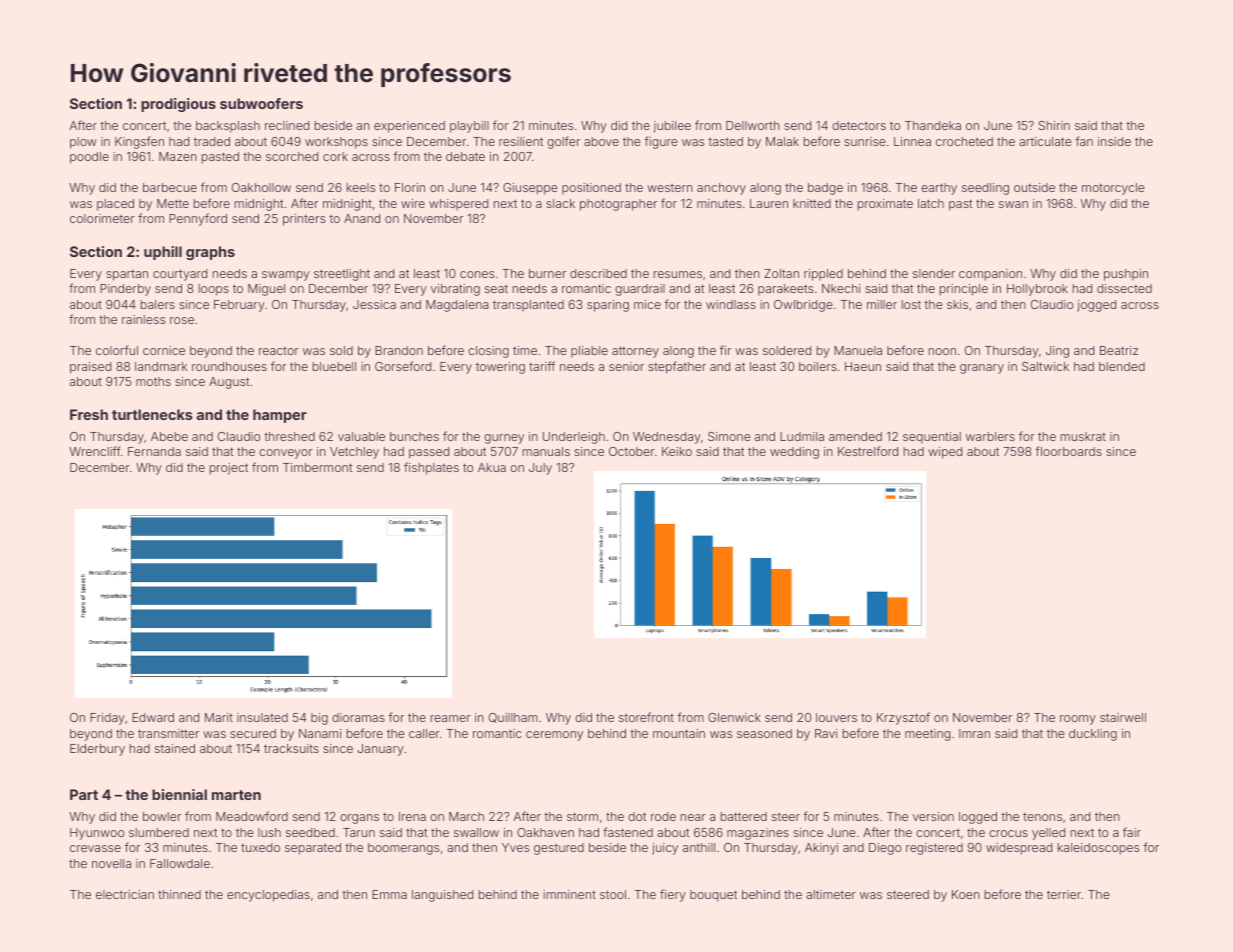  I want to click on meeting, so click(927, 735).
